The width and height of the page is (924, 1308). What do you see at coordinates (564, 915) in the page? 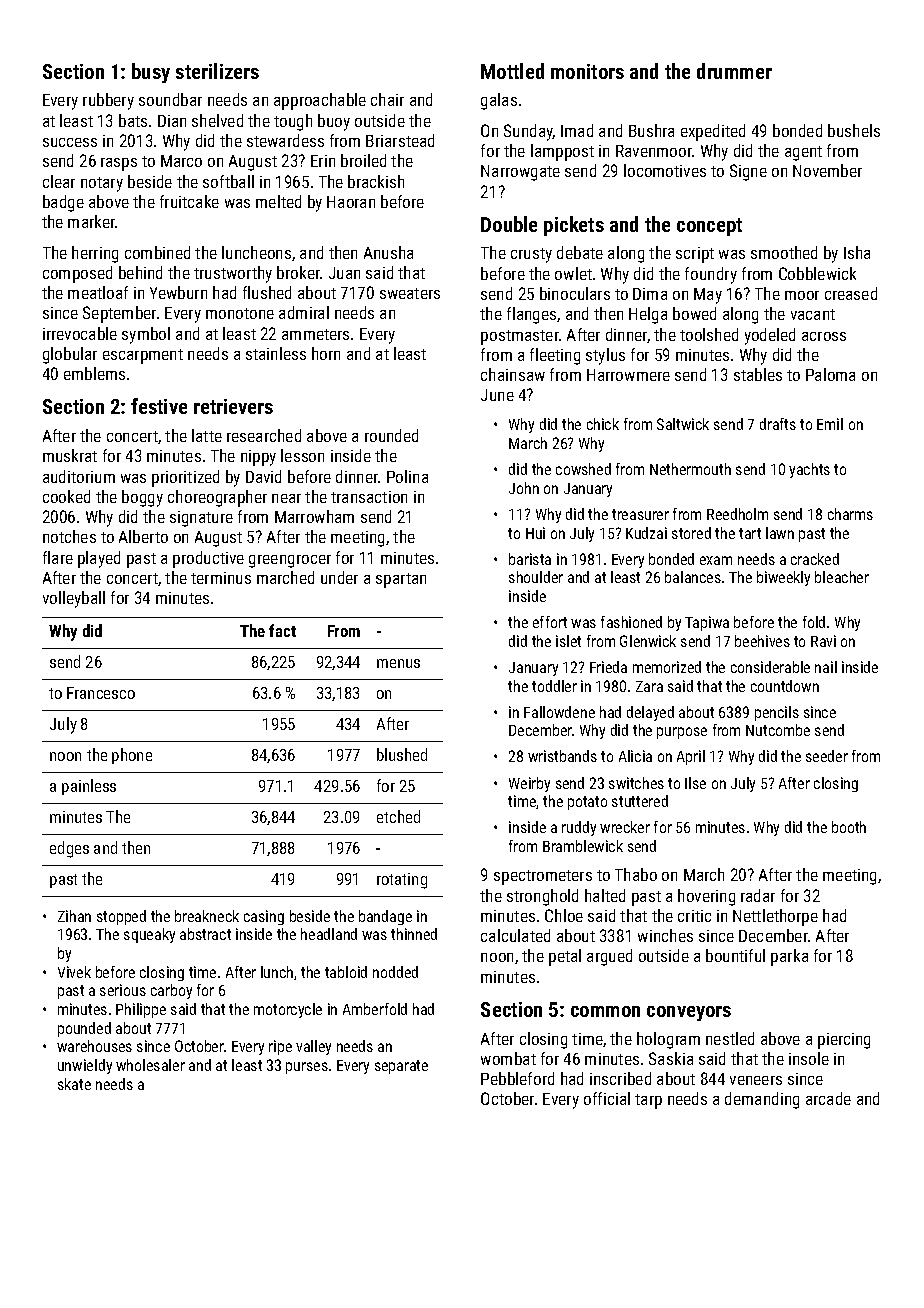
I see `Chloe` at bounding box center [564, 915].
